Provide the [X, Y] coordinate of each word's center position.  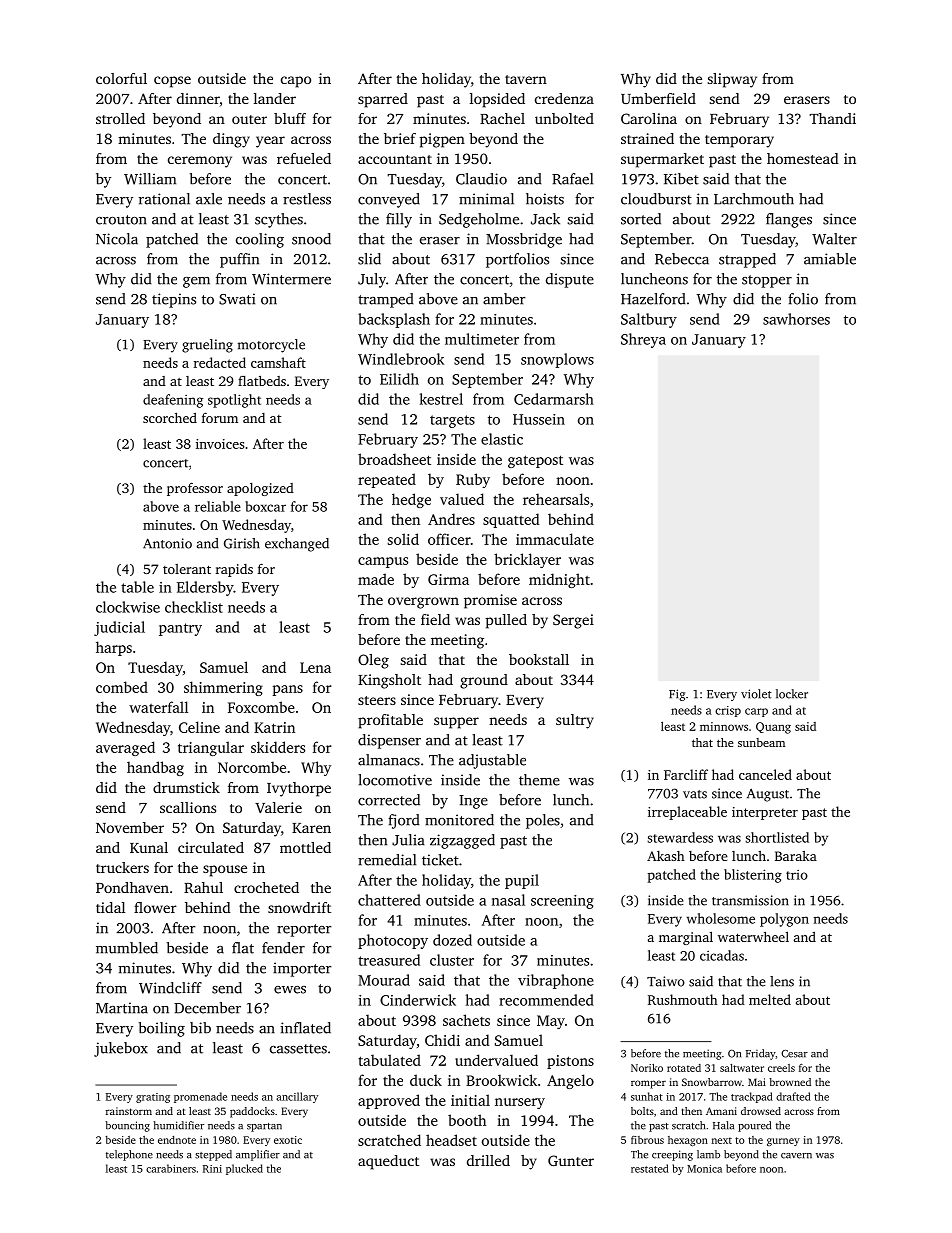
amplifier [258, 1155]
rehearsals [556, 499]
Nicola [117, 239]
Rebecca [682, 259]
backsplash [394, 320]
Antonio [167, 543]
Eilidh [399, 379]
